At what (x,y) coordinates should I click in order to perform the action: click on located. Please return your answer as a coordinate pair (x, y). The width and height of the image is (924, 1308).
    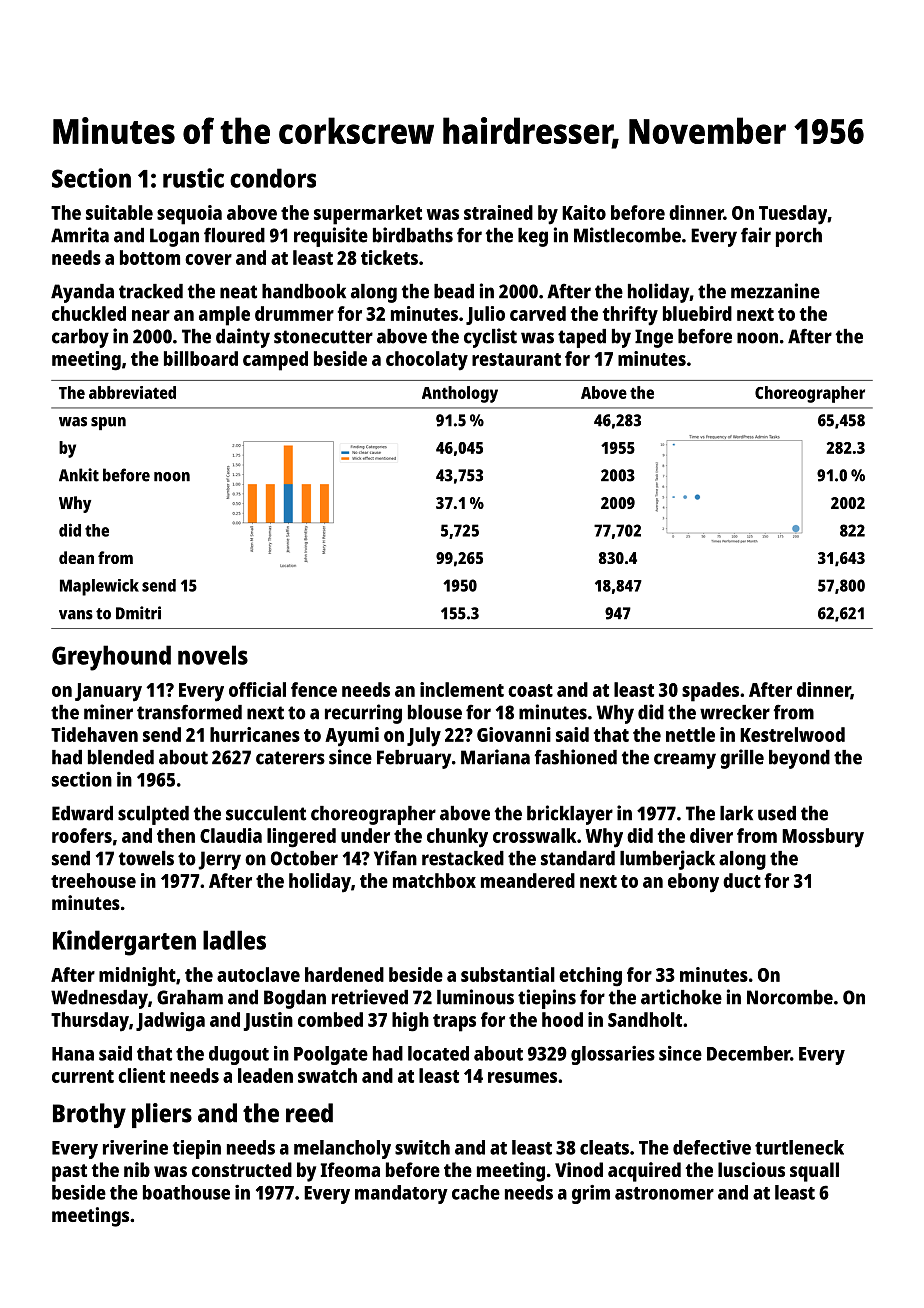
    Looking at the image, I should click on (438, 1053).
